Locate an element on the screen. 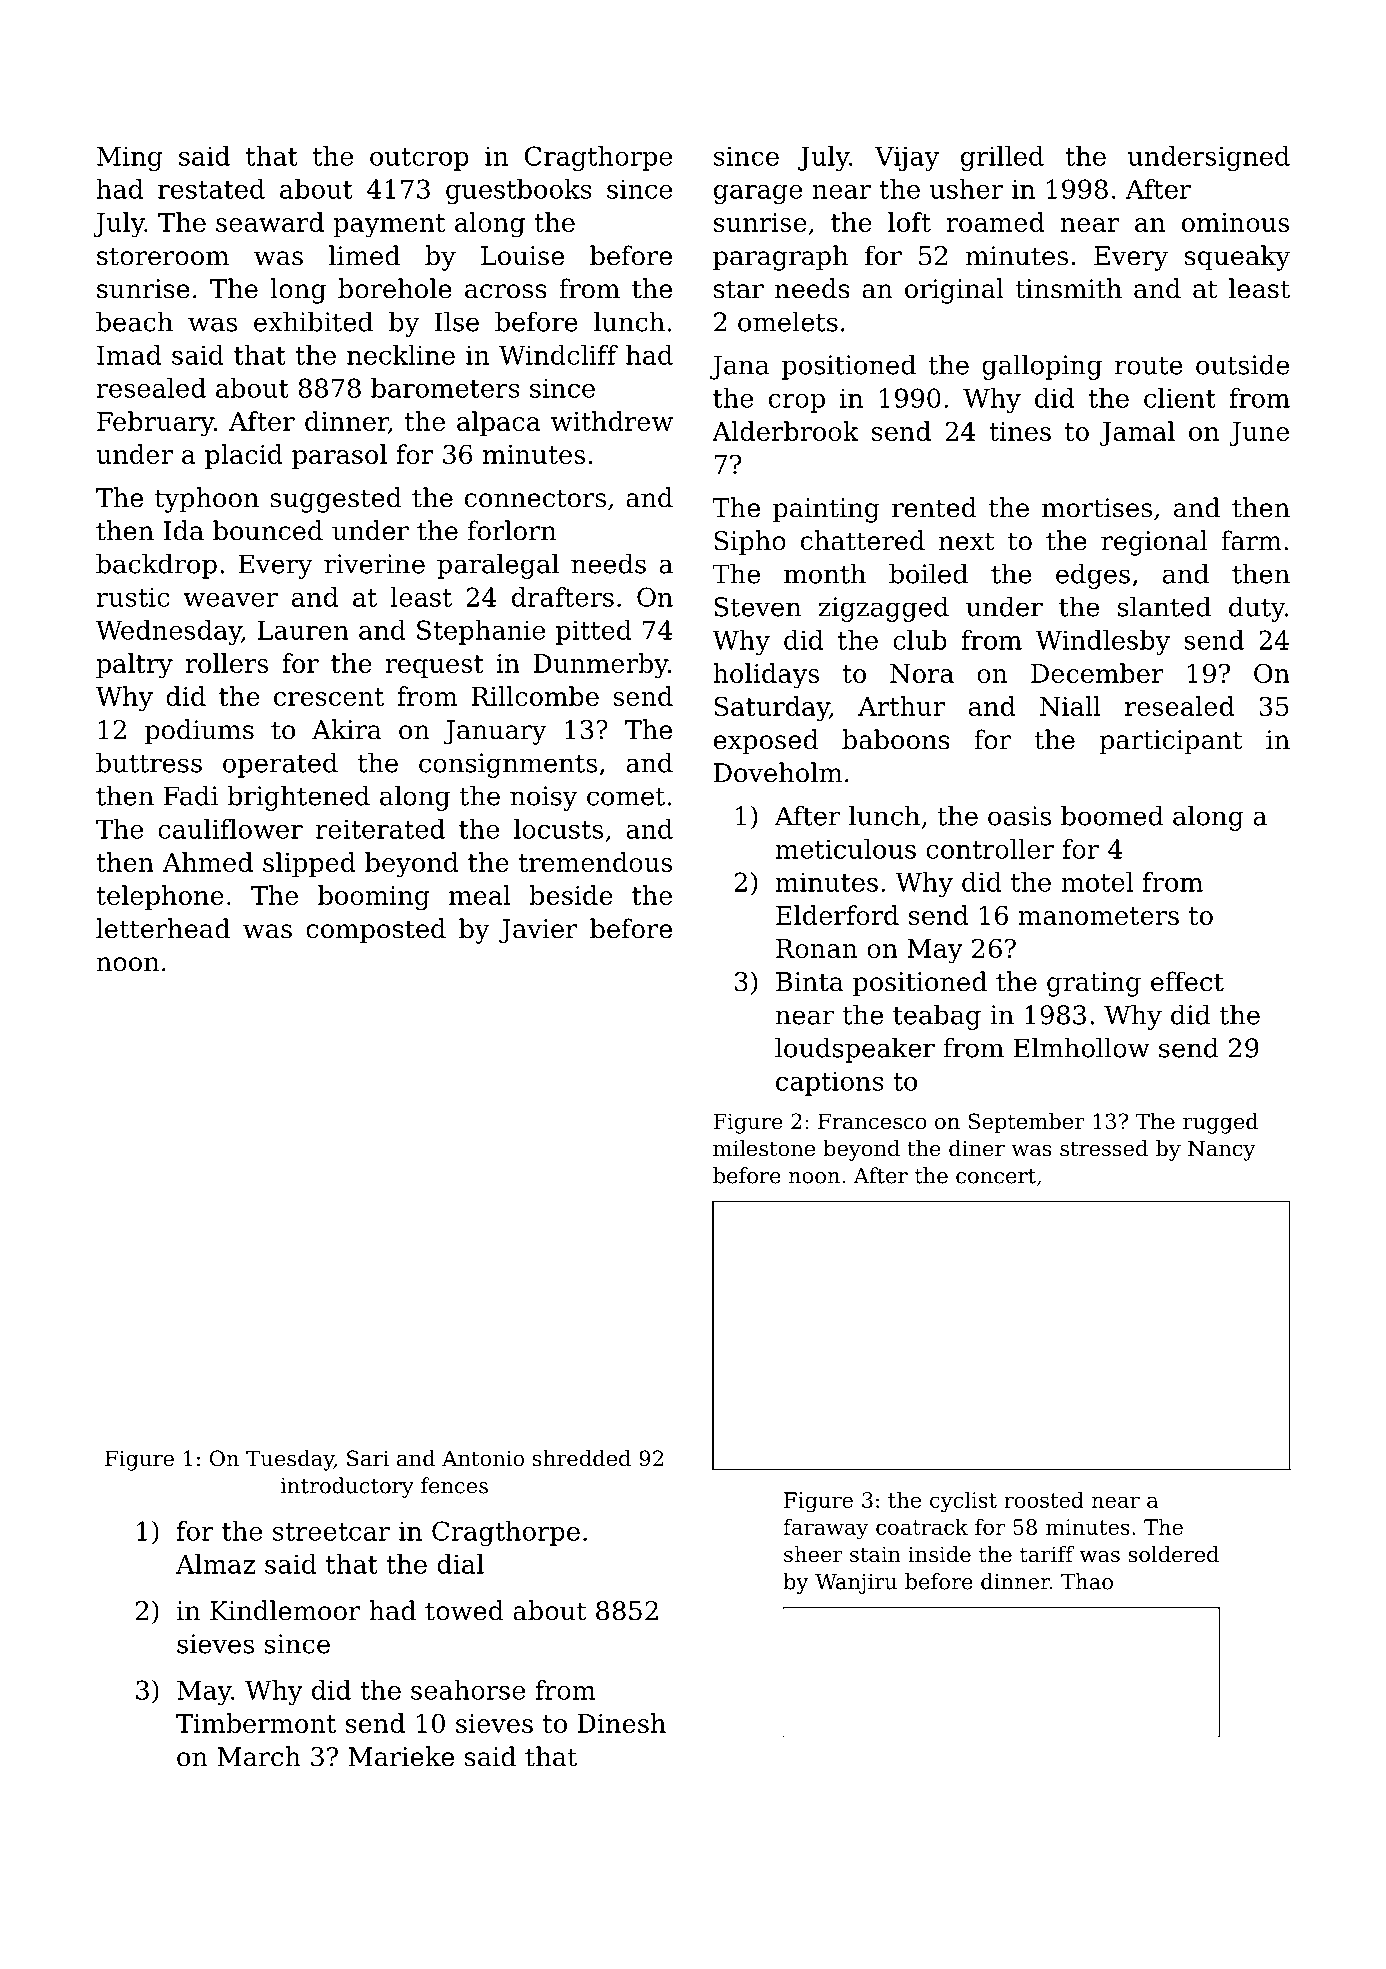 This screenshot has height=1969, width=1386. restated is located at coordinates (211, 189).
